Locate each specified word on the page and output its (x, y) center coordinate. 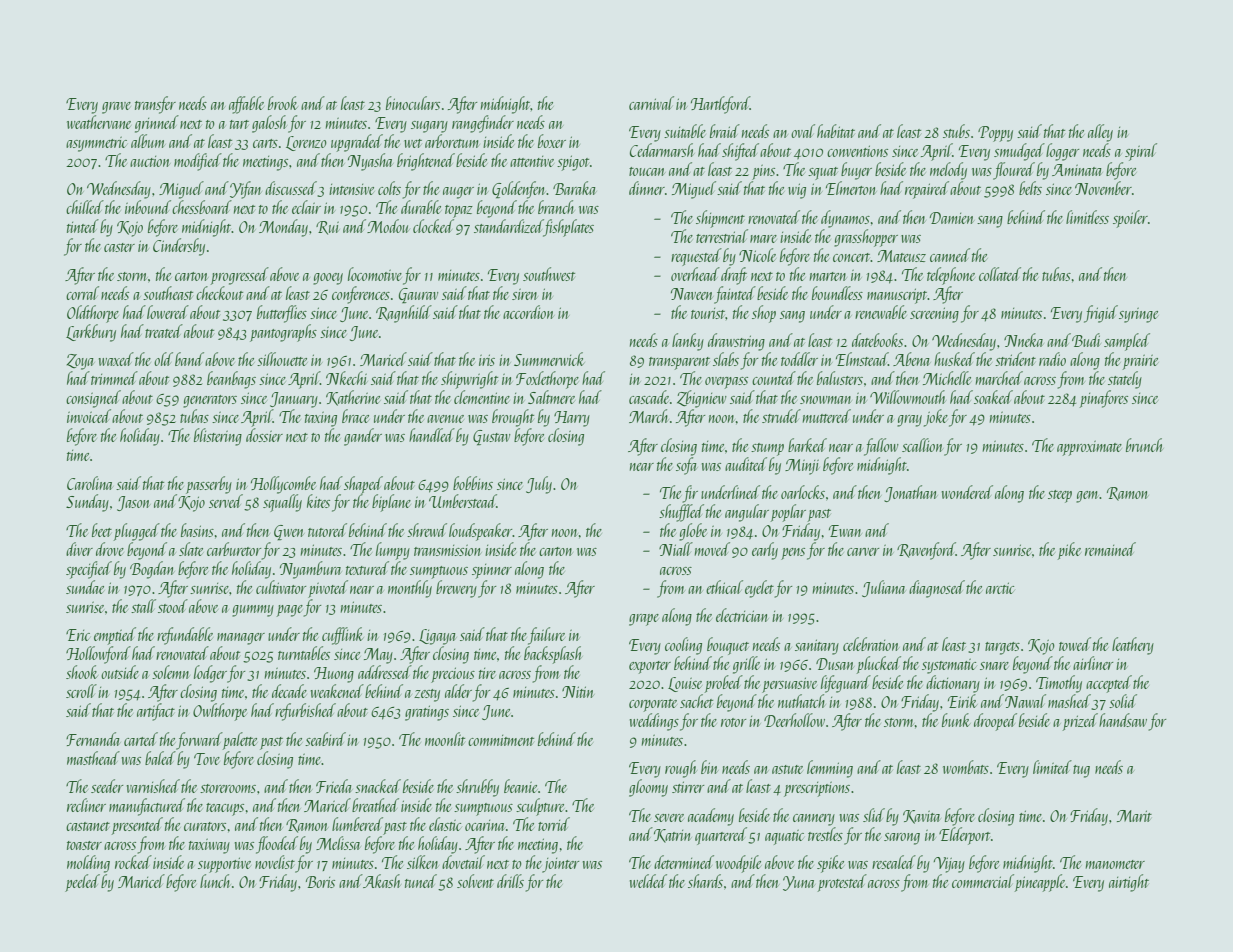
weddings (654, 722)
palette (240, 741)
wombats (966, 767)
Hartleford (720, 105)
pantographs (283, 333)
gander (363, 437)
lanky (688, 342)
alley (1100, 133)
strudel (781, 416)
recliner (86, 805)
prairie (1140, 362)
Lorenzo (306, 143)
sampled (1127, 342)
